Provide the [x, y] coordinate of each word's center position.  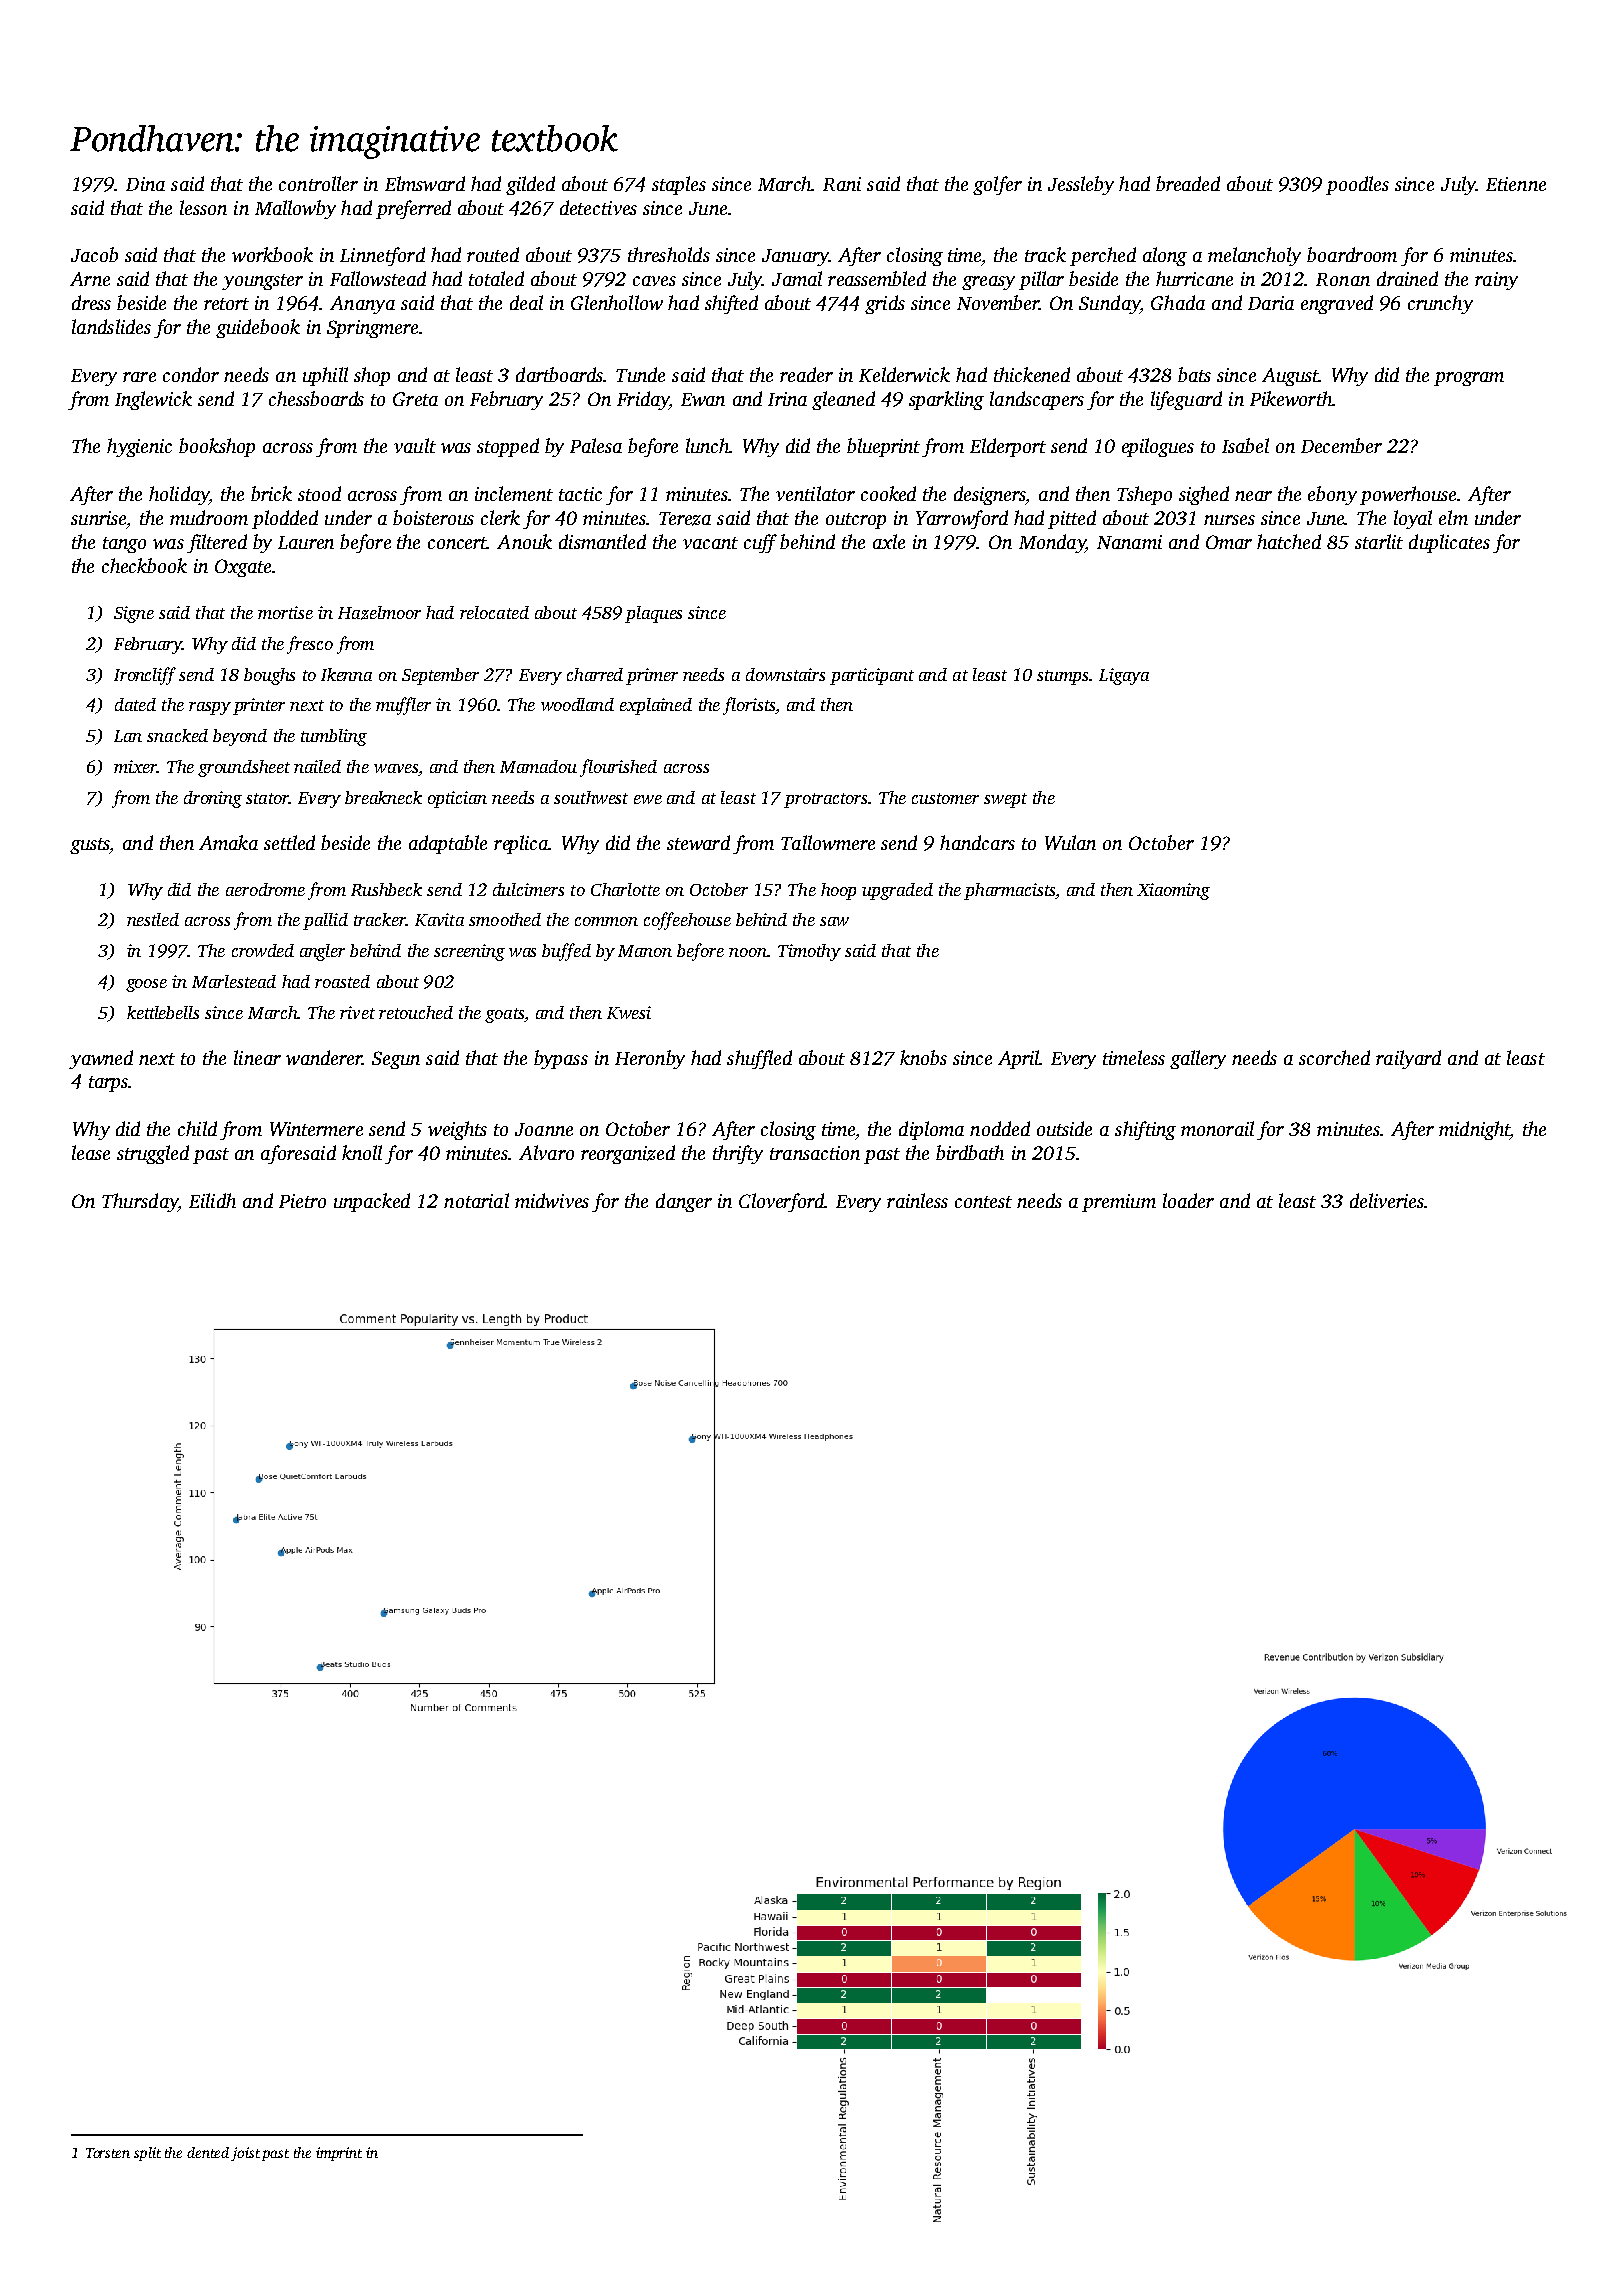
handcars [977, 842]
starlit [1379, 541]
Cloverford [782, 1202]
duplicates [1449, 543]
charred [595, 674]
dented [208, 2152]
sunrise [98, 518]
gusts [90, 846]
